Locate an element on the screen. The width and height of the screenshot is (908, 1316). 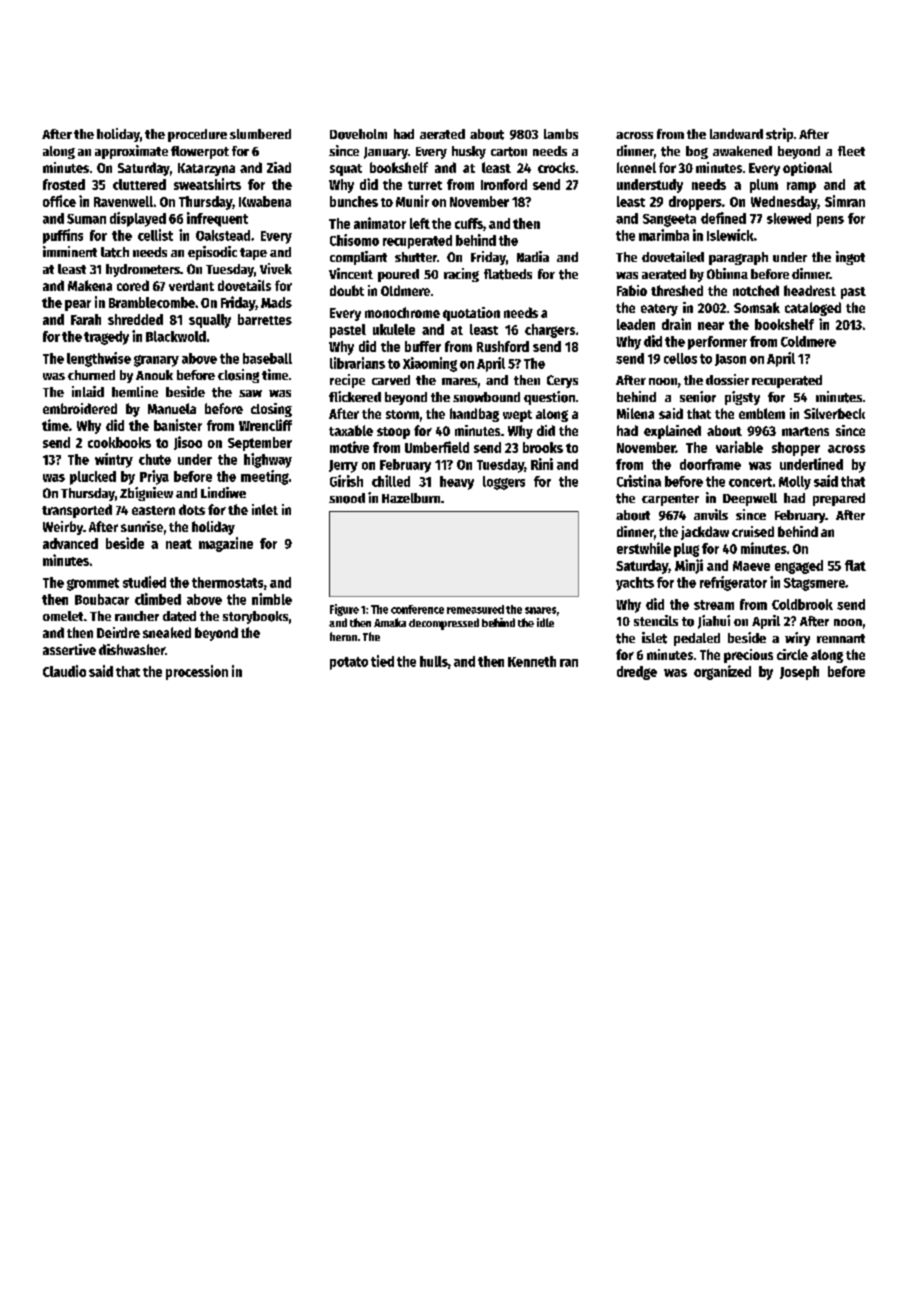
cellos is located at coordinates (680, 358).
